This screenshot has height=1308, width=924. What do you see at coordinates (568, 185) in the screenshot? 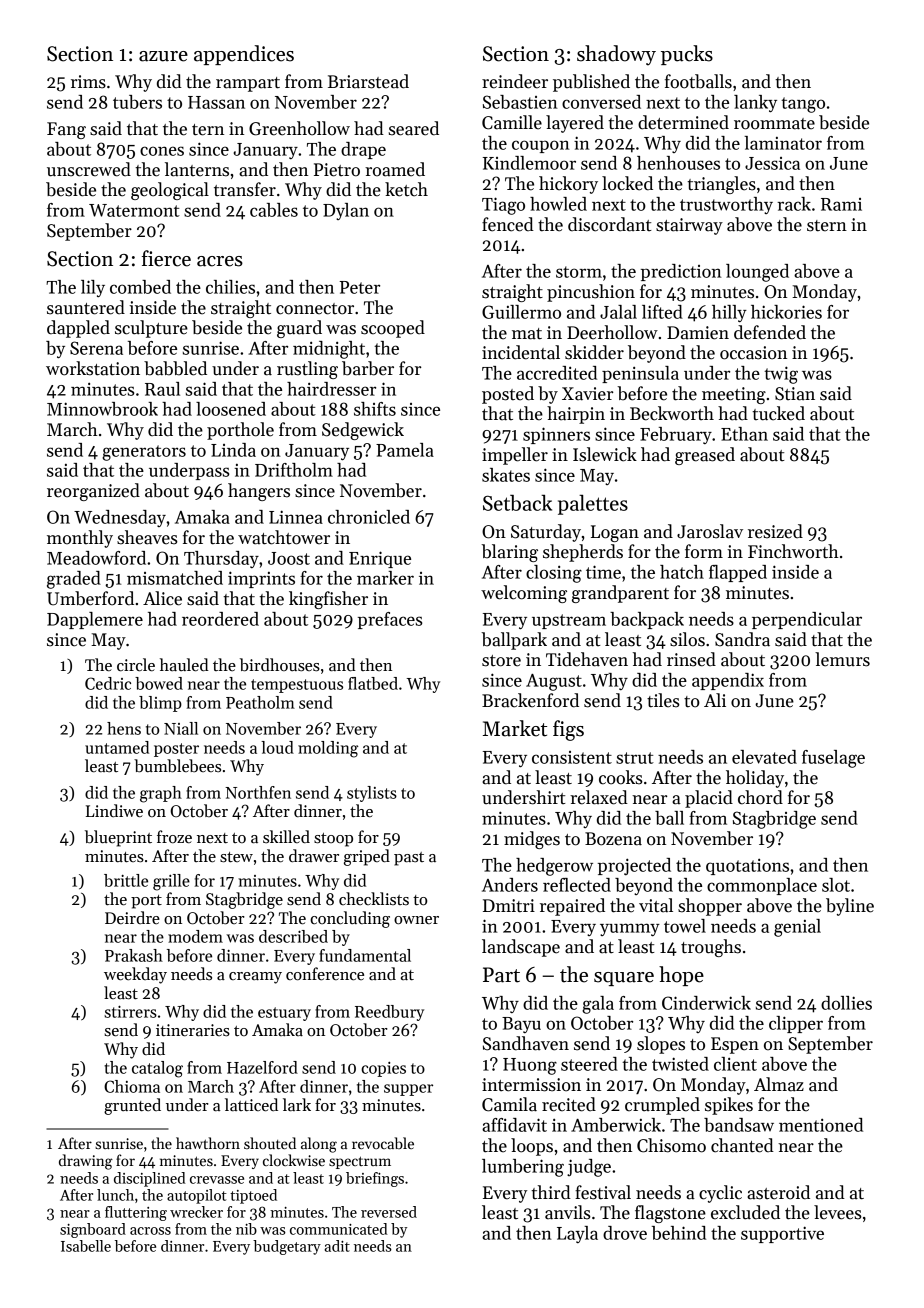
I see `hickory` at bounding box center [568, 185].
